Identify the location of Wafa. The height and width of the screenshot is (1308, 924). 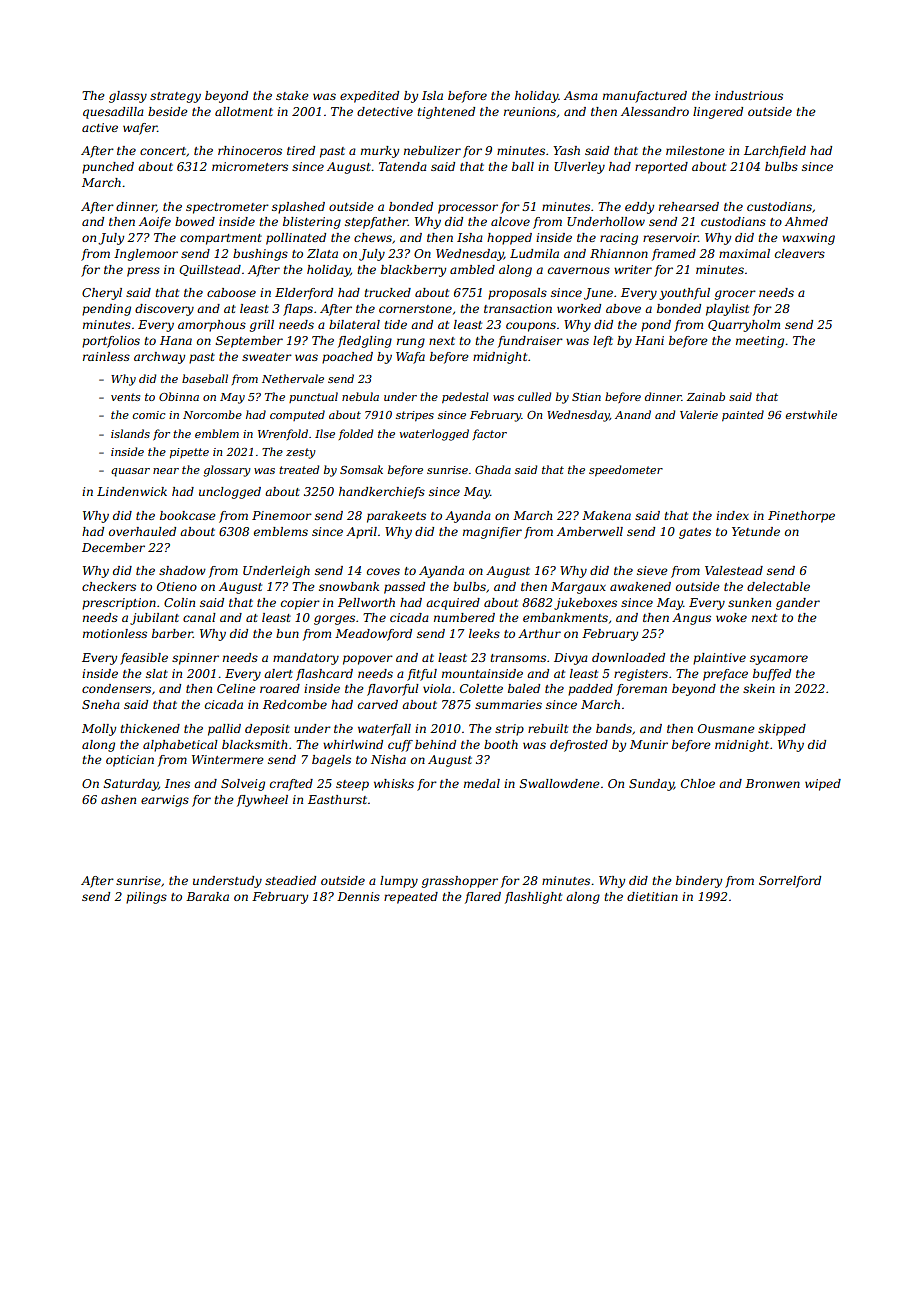
(410, 358).
